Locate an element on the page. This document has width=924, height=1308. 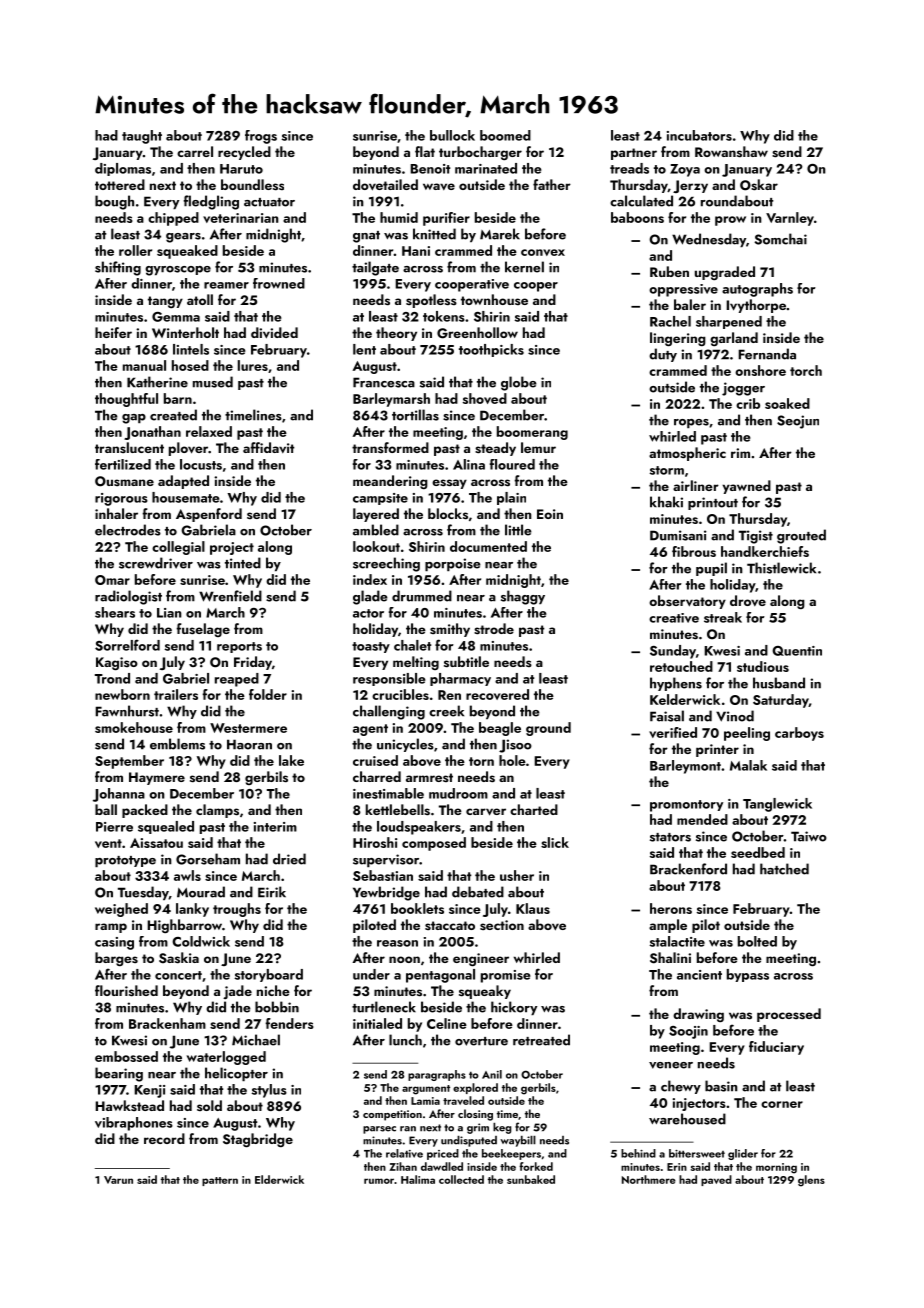
Eoin is located at coordinates (550, 514).
